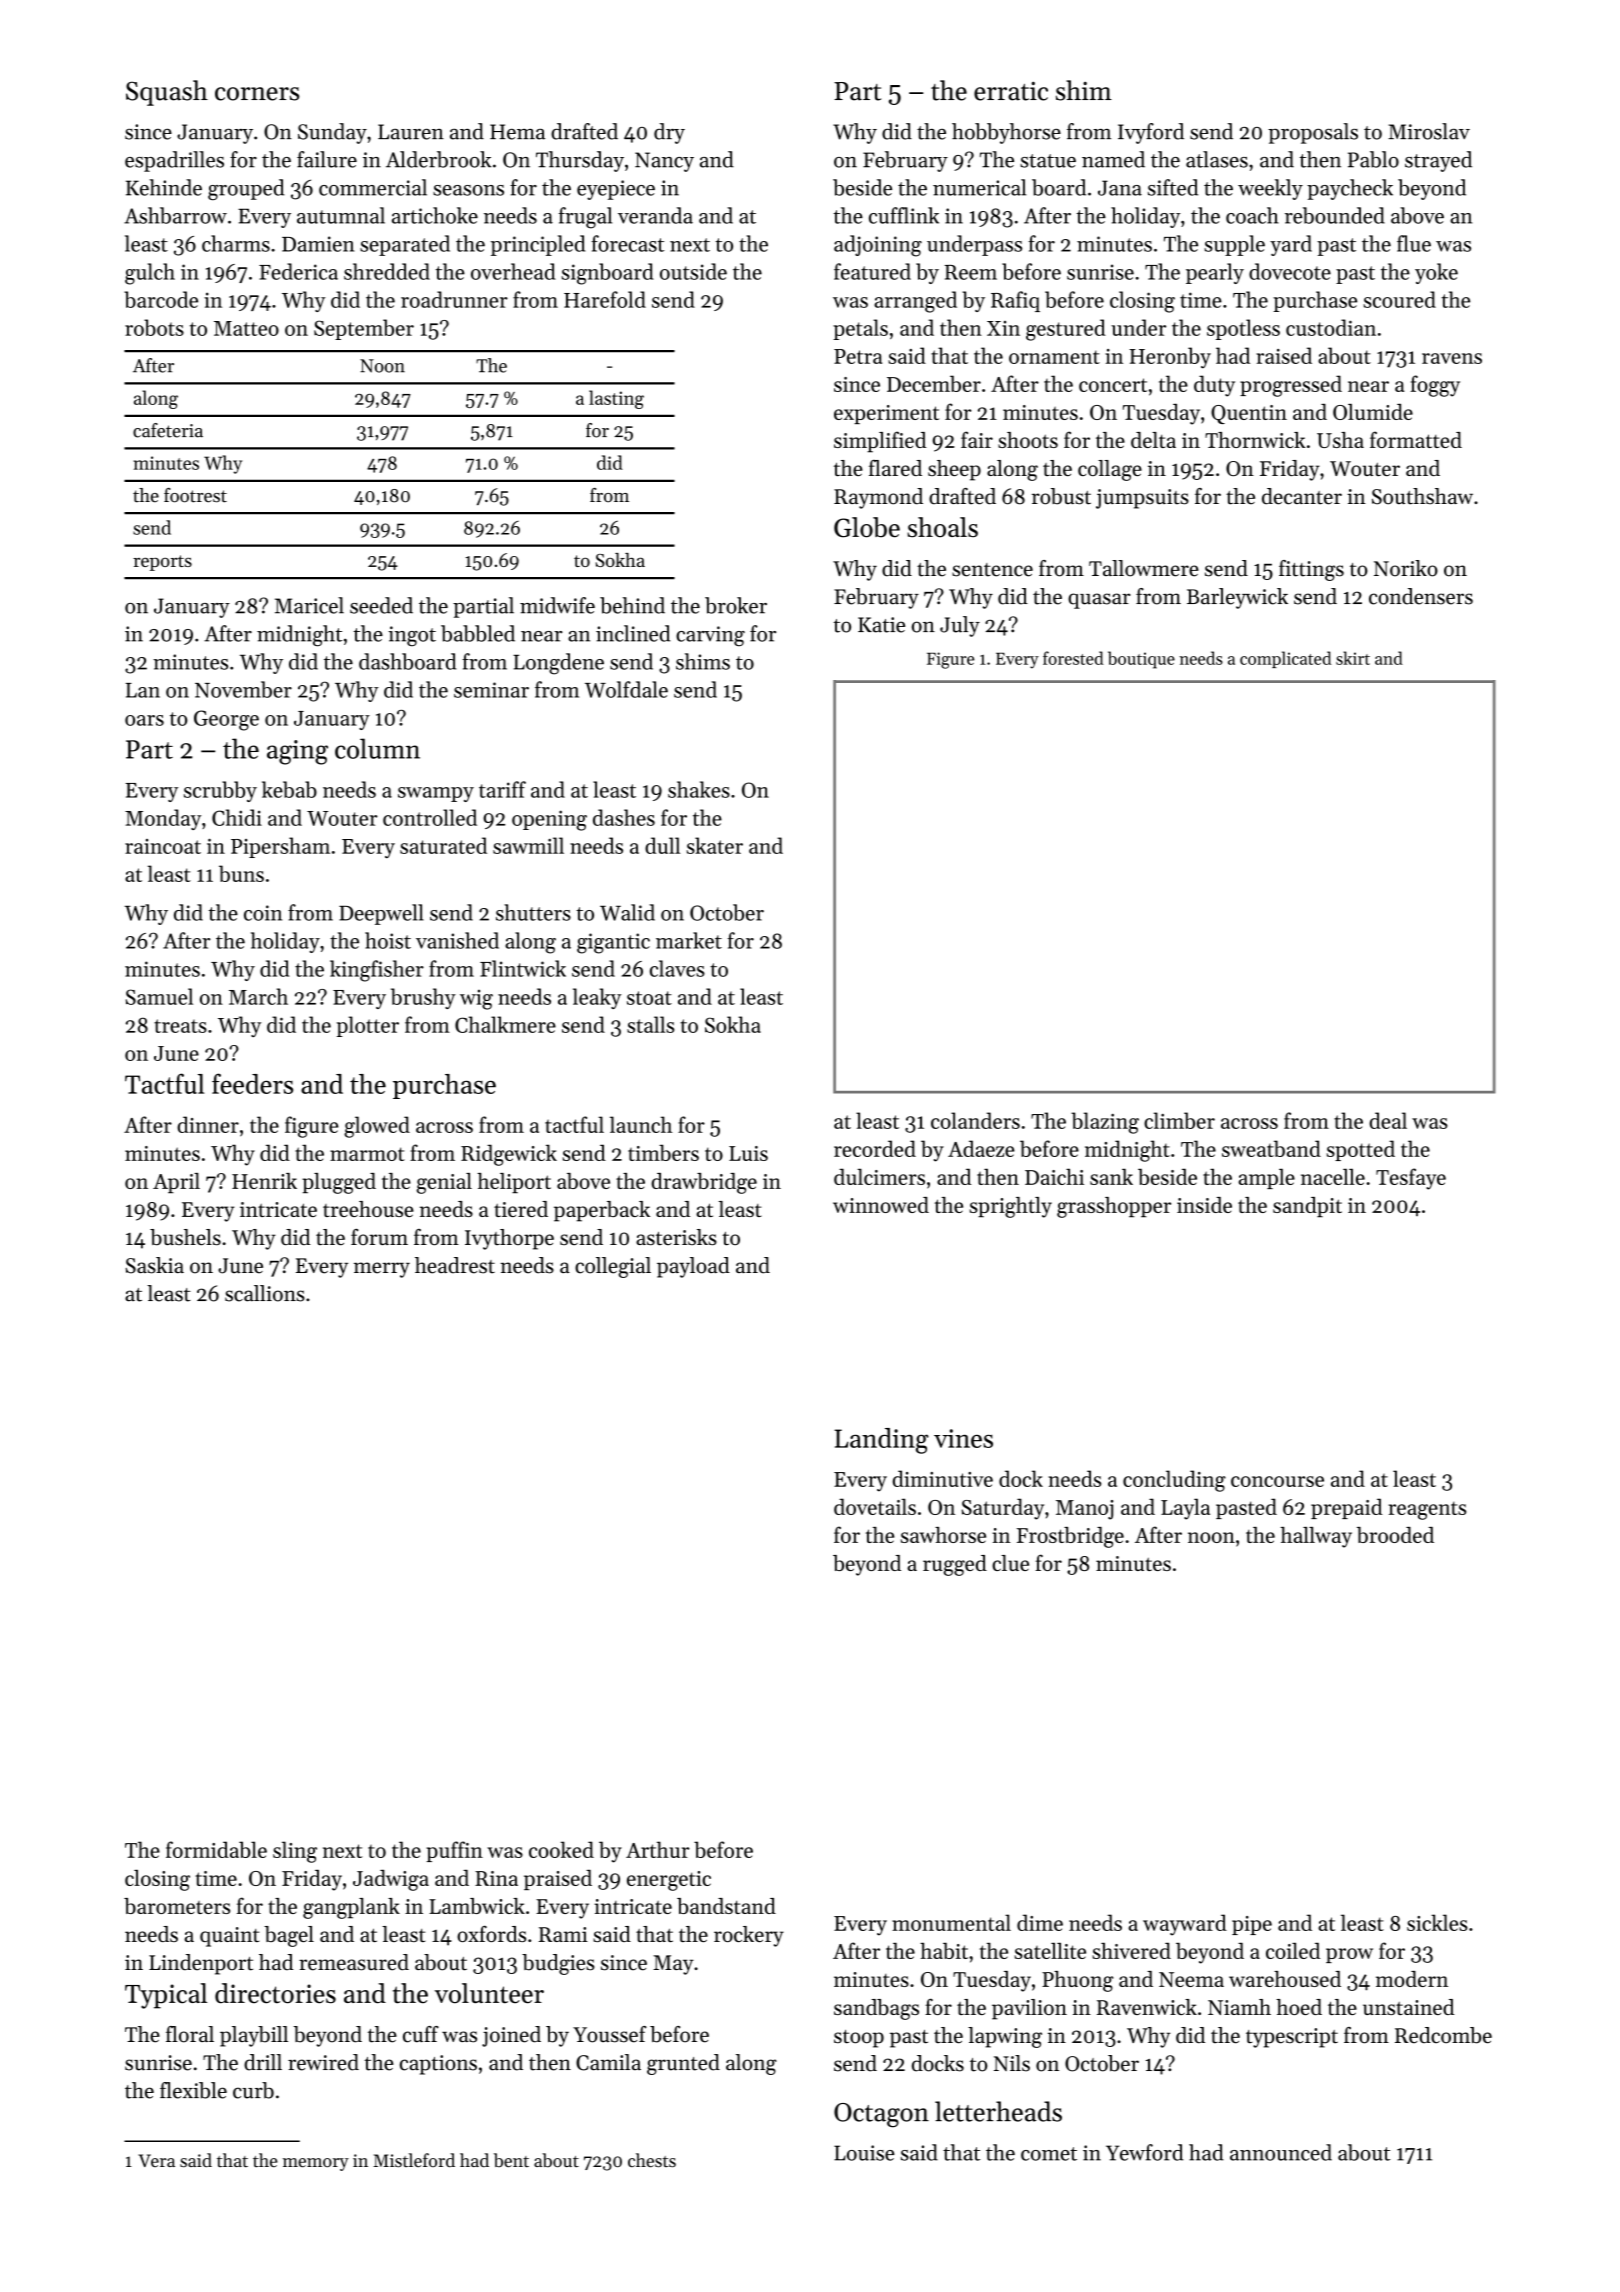 This page has height=2292, width=1620. Describe the element at coordinates (693, 1267) in the page. I see `payload` at that location.
